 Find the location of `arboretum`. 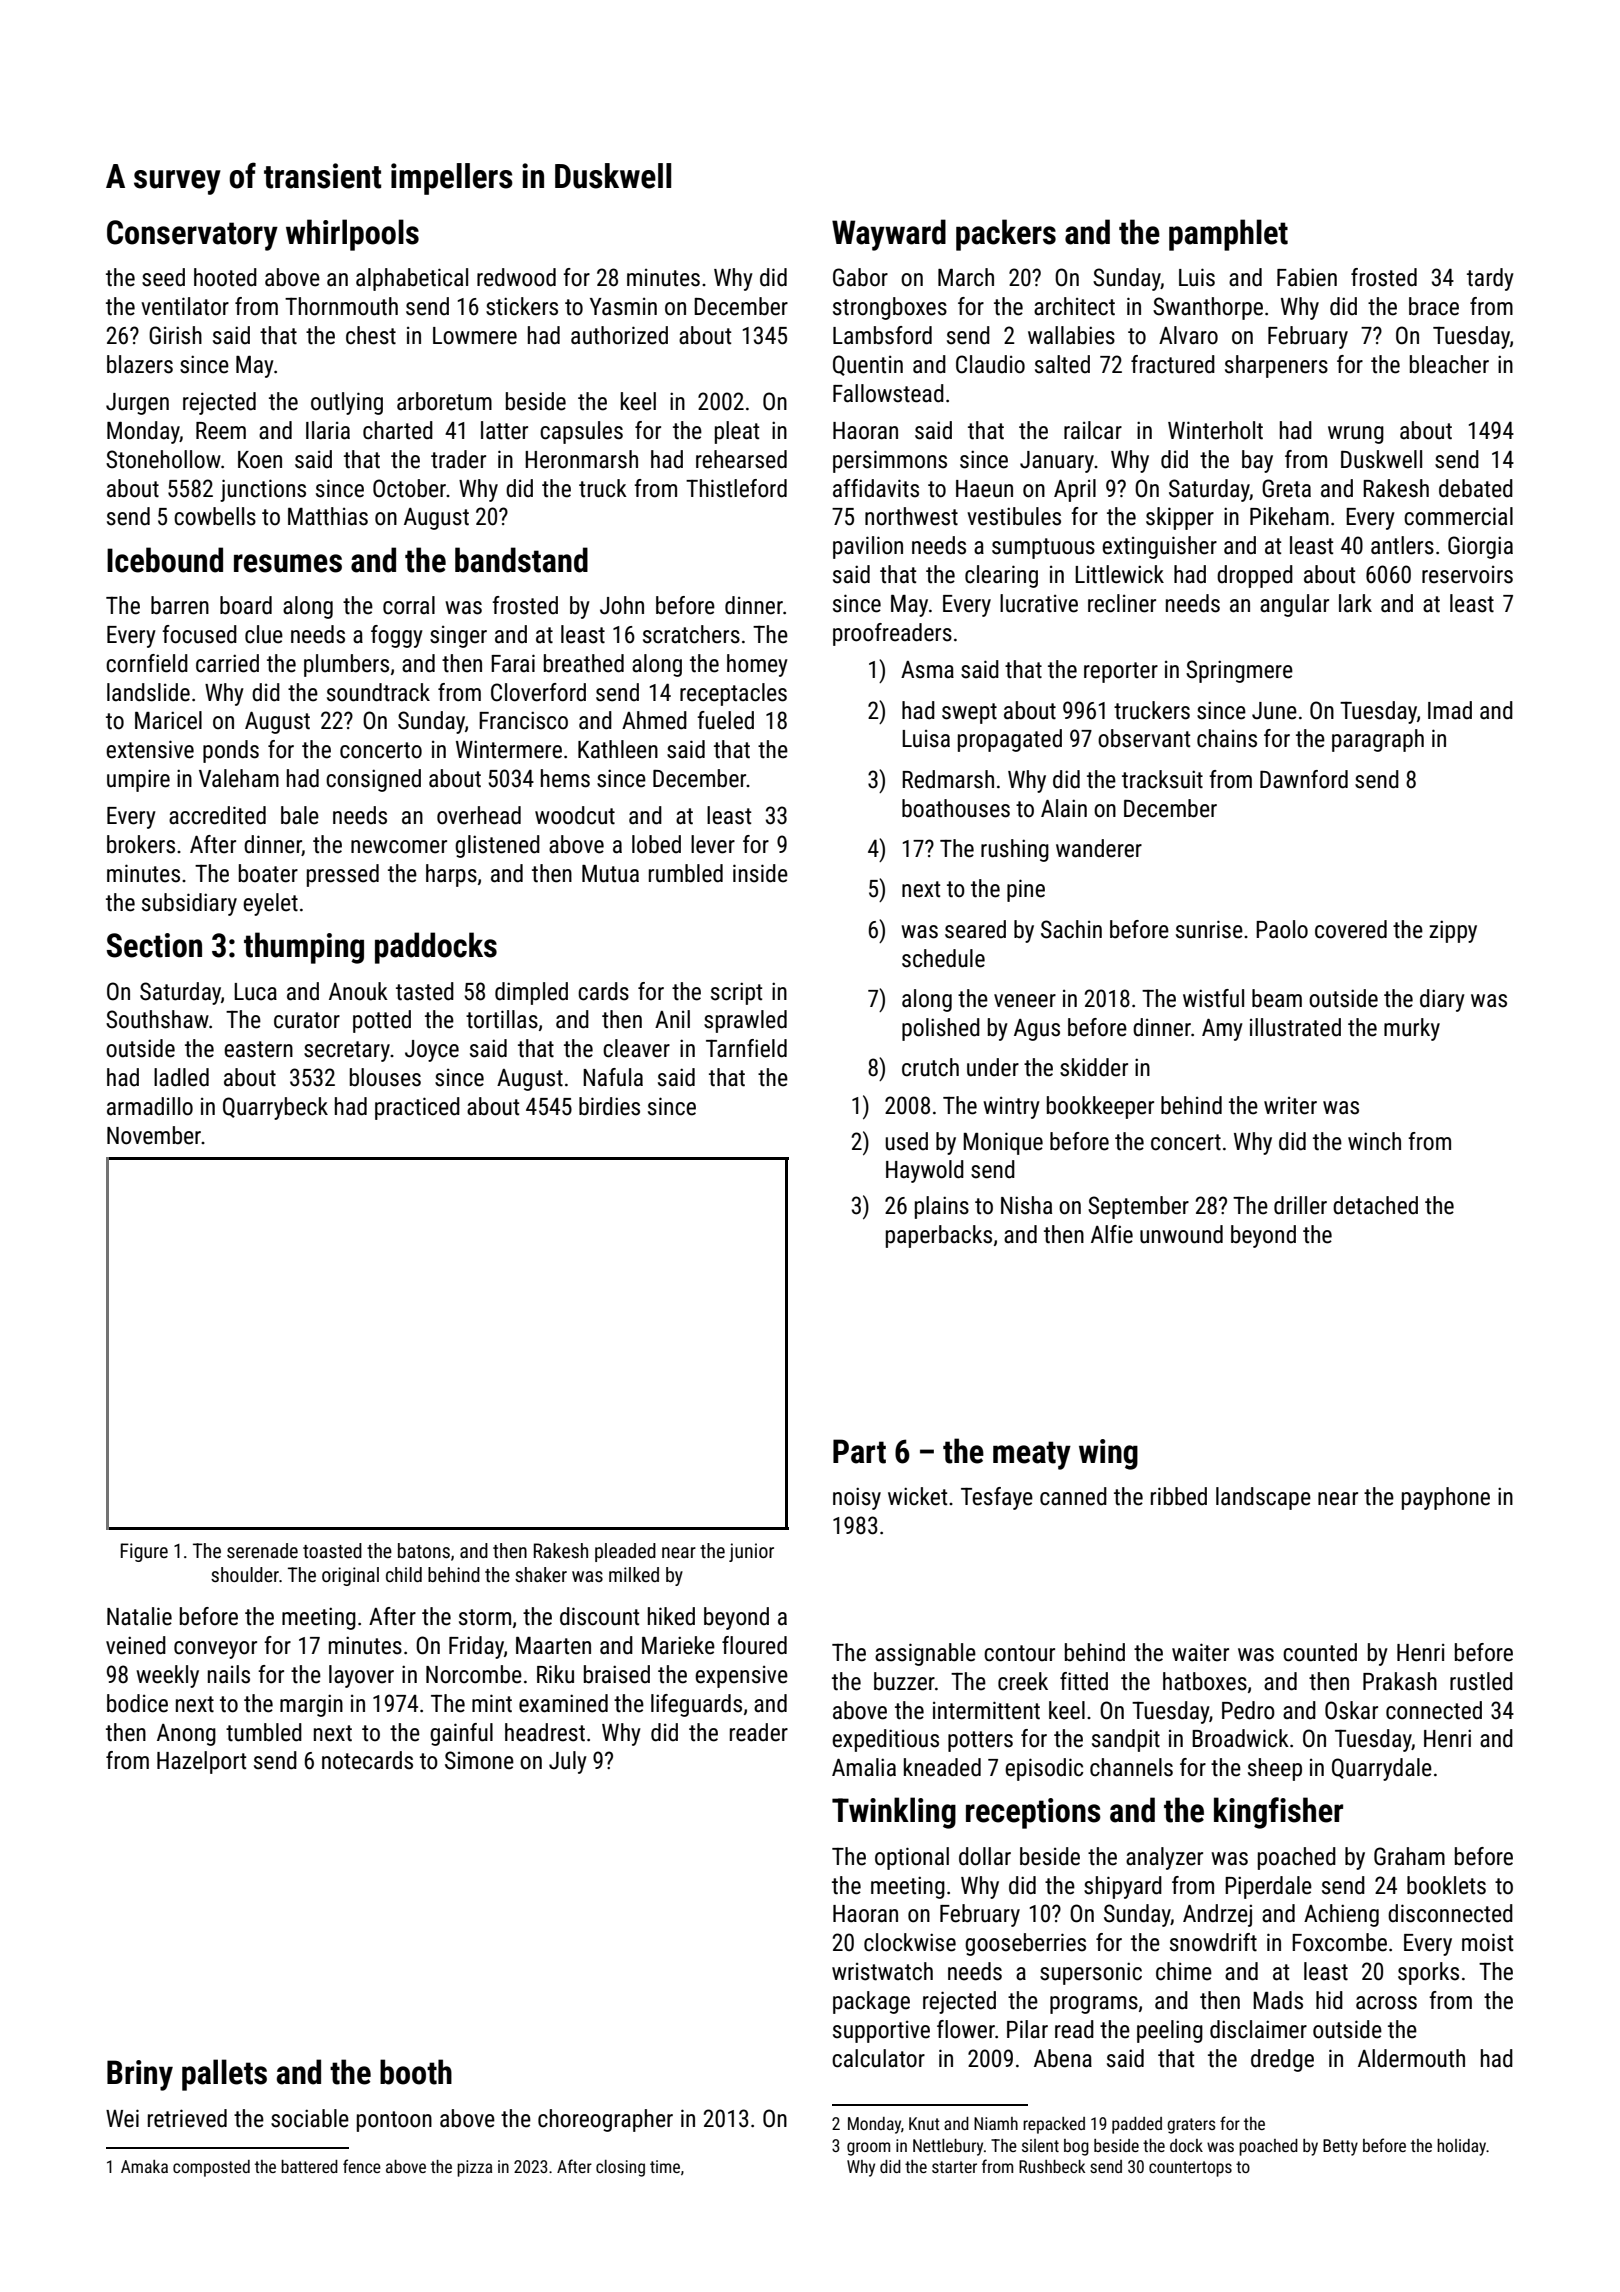

arboretum is located at coordinates (444, 401).
